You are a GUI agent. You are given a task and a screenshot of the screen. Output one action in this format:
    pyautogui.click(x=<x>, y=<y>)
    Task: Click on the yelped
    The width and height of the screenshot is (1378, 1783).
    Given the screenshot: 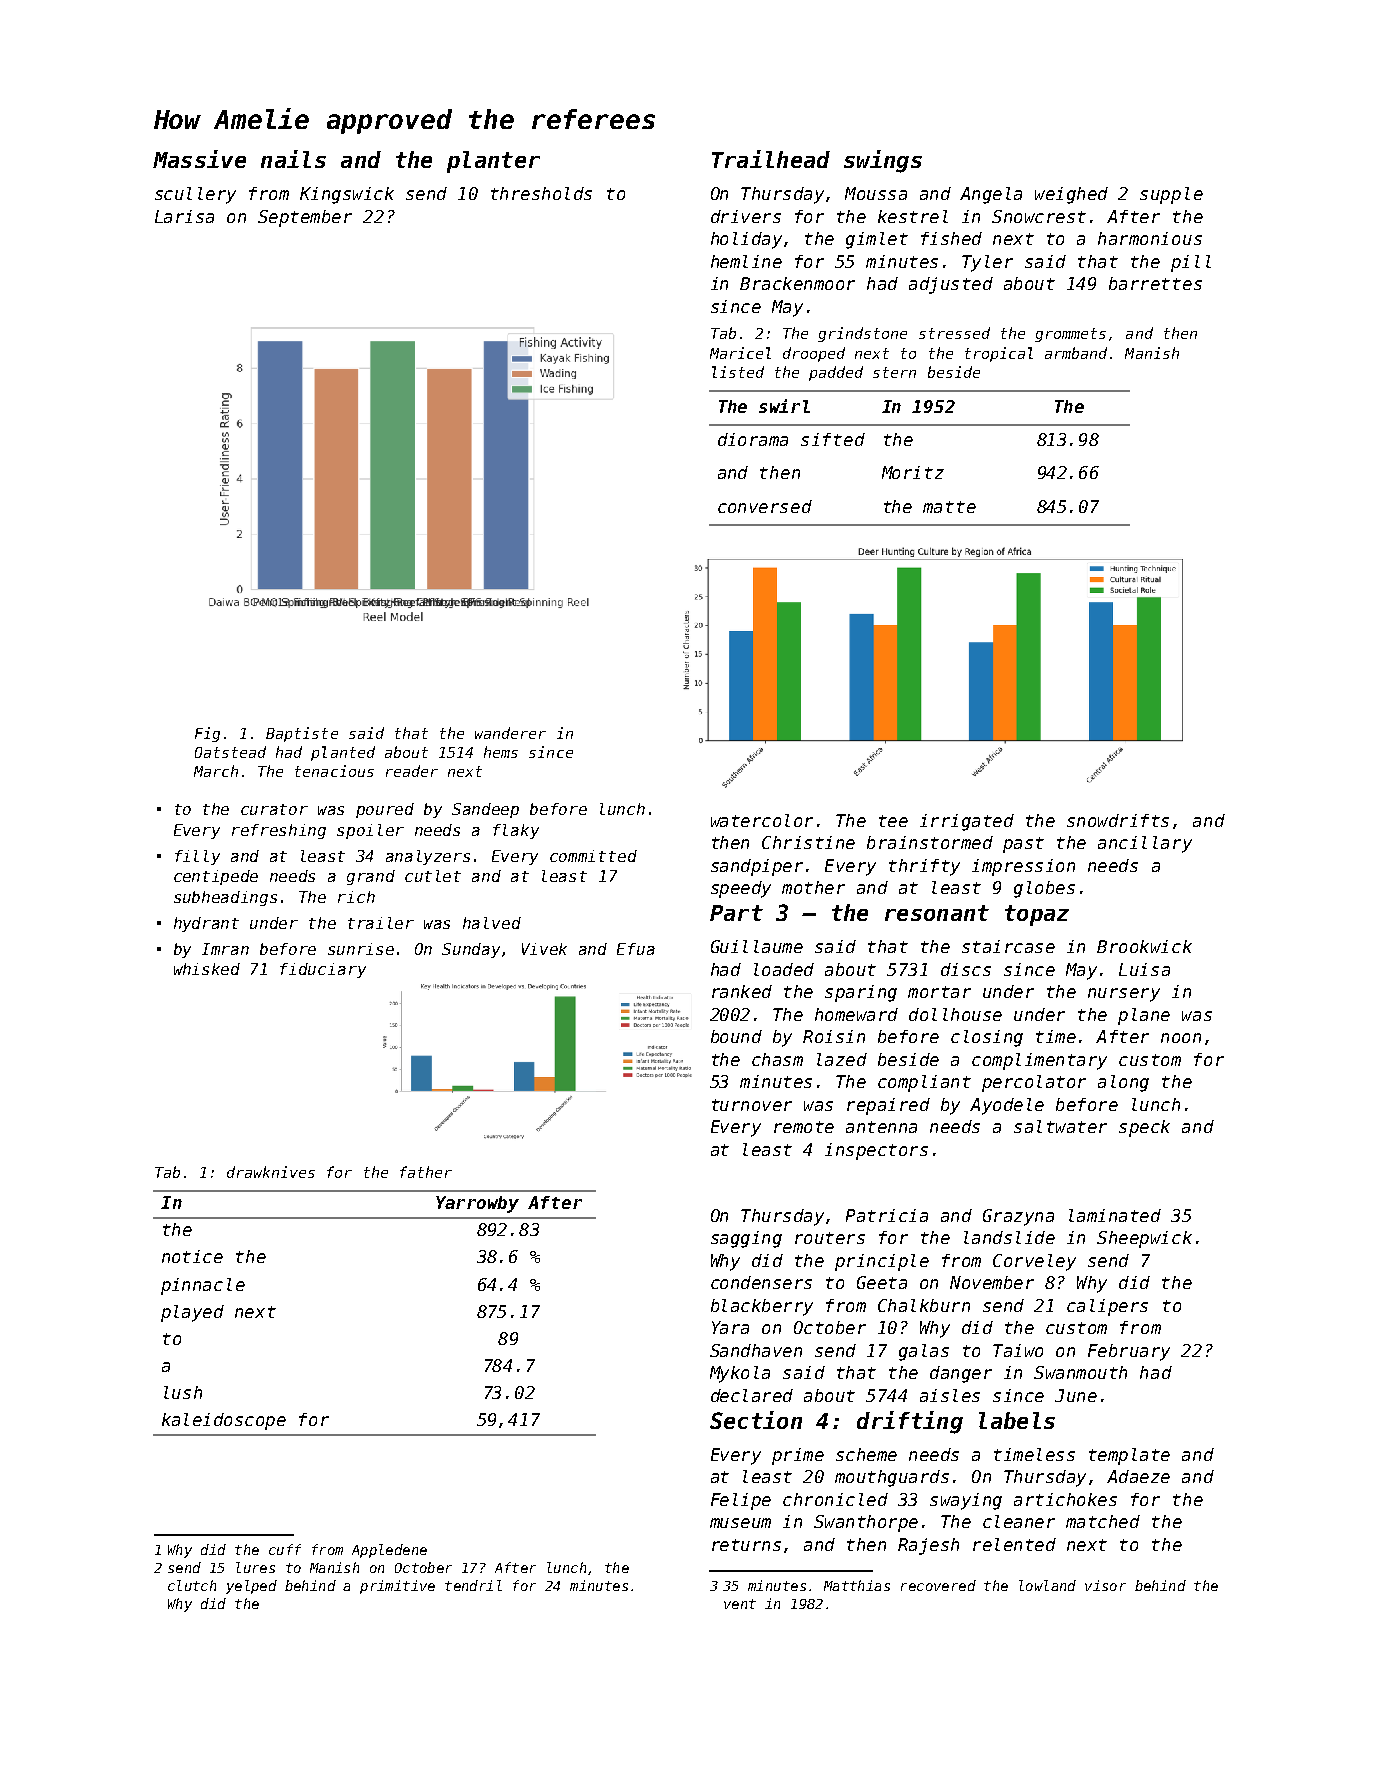 What is the action you would take?
    pyautogui.click(x=251, y=1587)
